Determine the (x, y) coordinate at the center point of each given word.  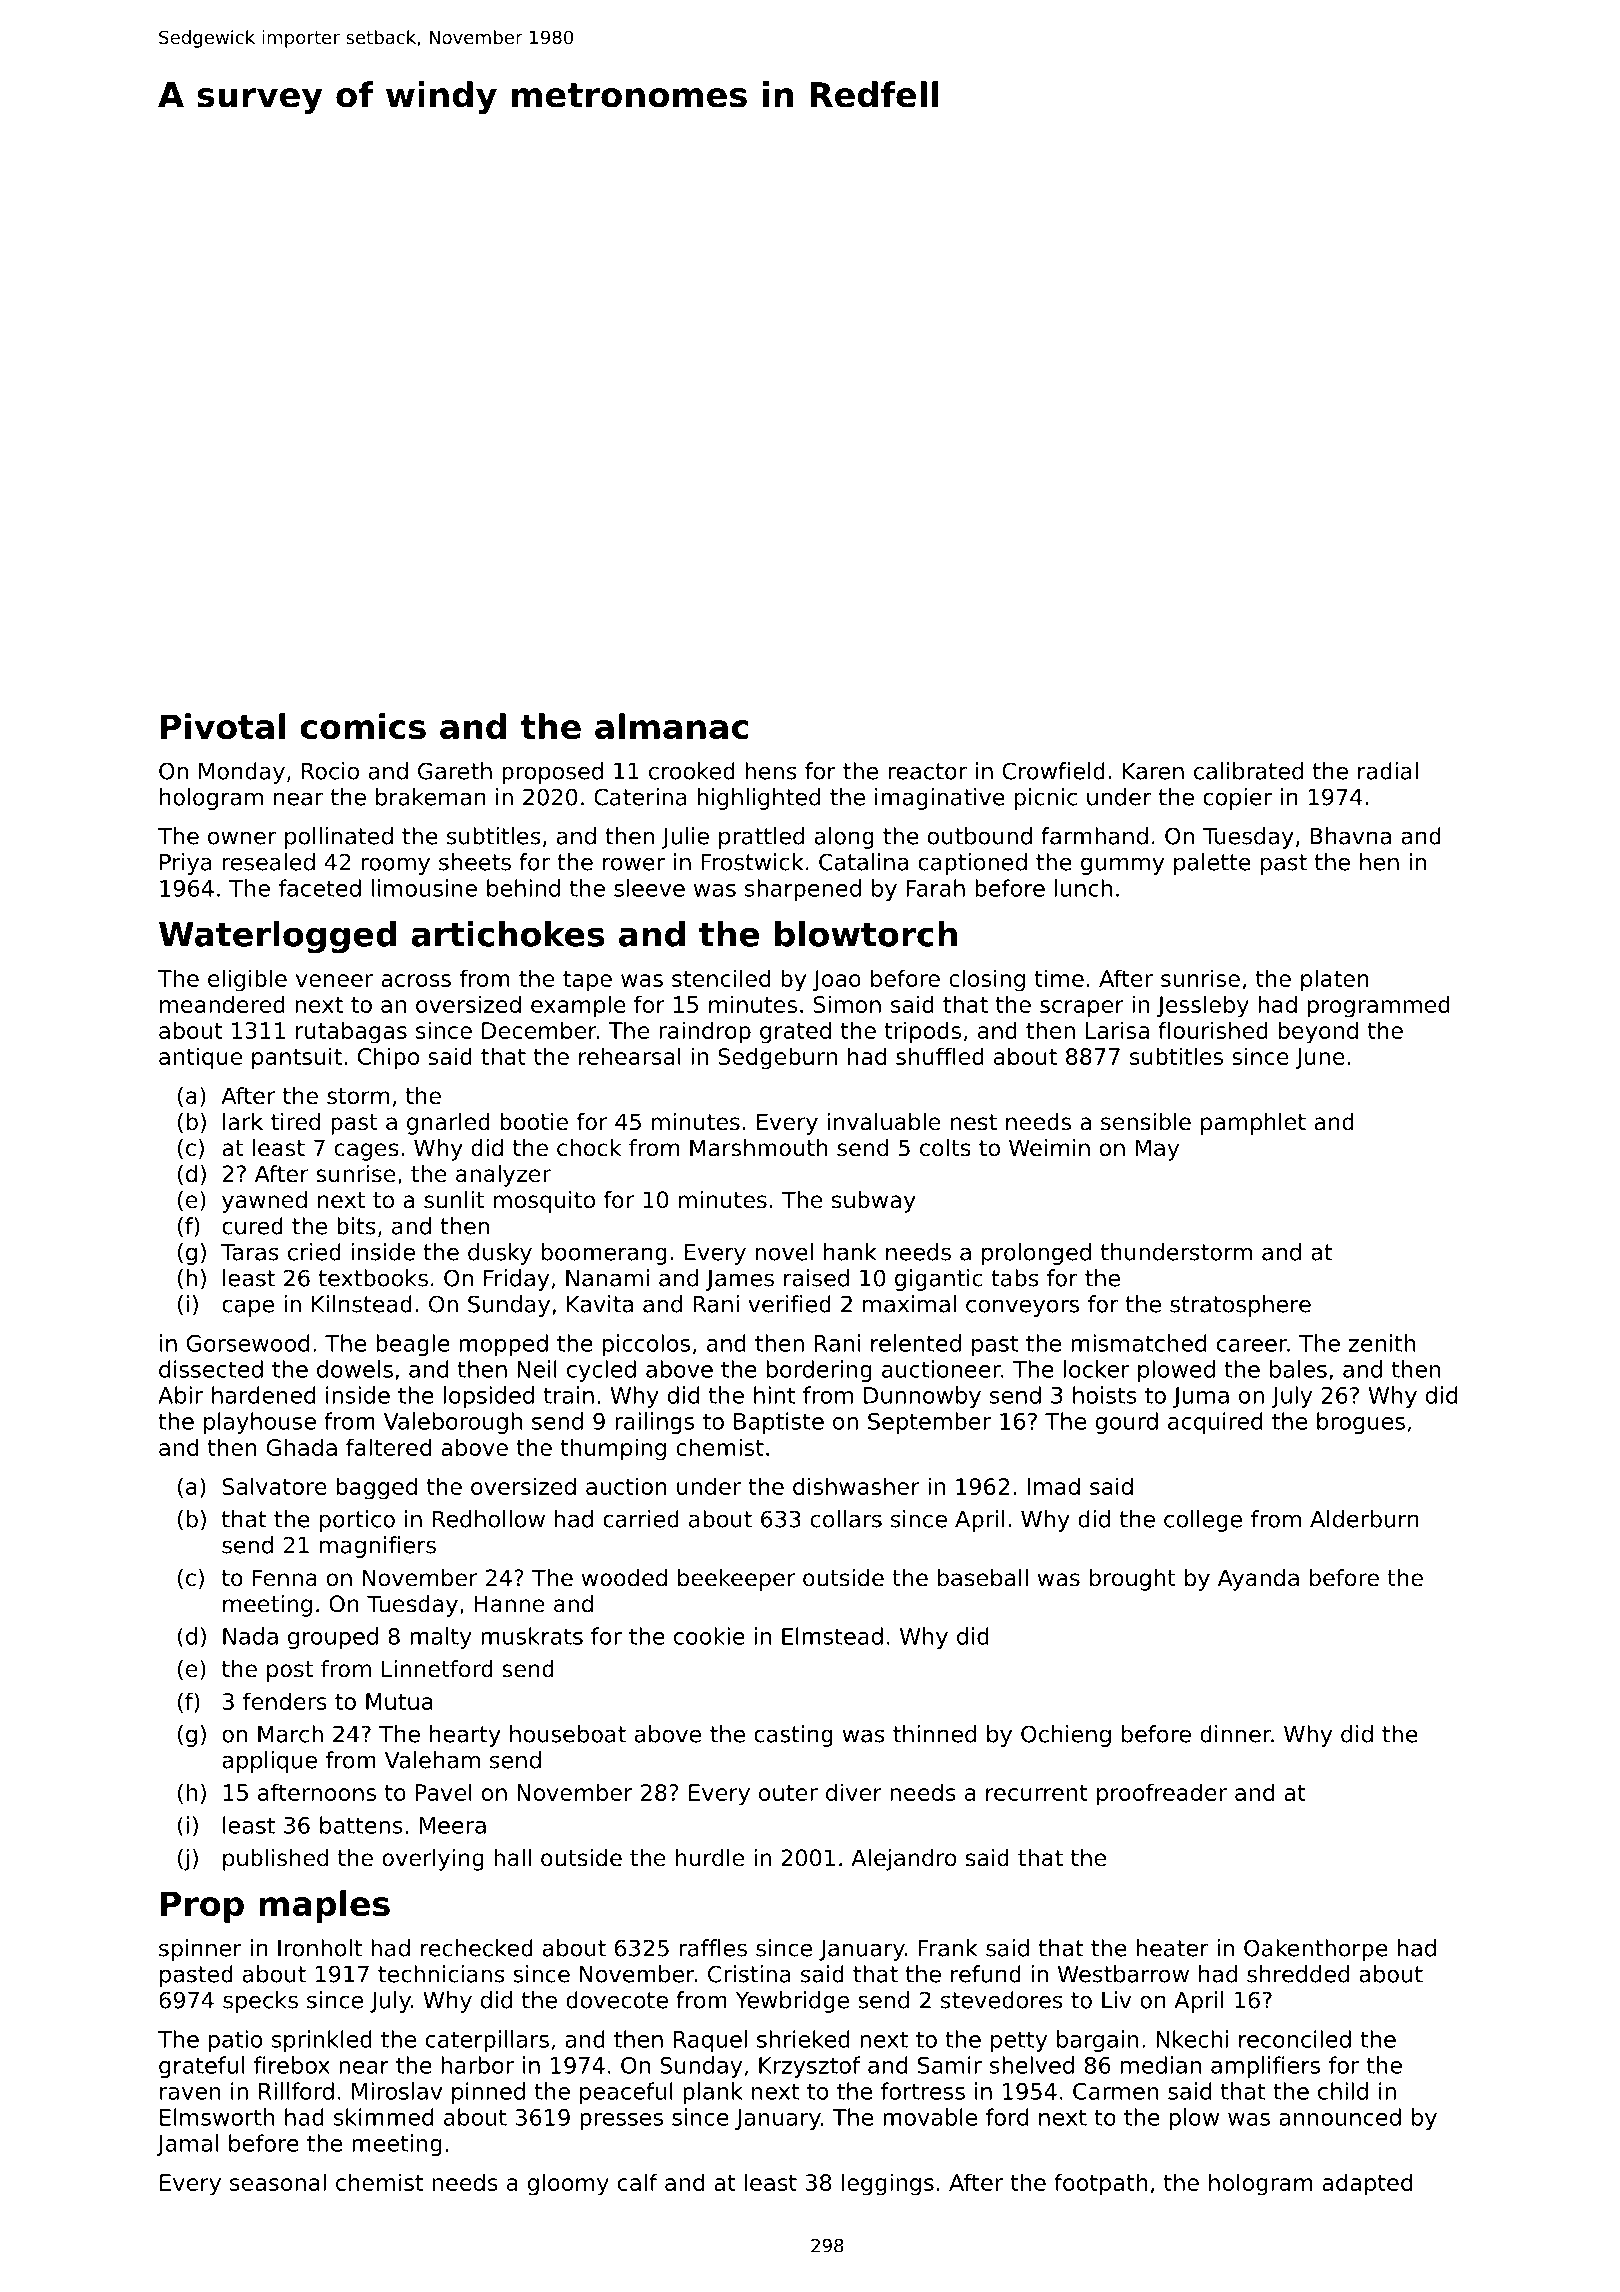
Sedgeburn (777, 1058)
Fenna (285, 1578)
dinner (1235, 1734)
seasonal (278, 2182)
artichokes (507, 934)
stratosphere (1240, 1306)
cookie (709, 1636)
